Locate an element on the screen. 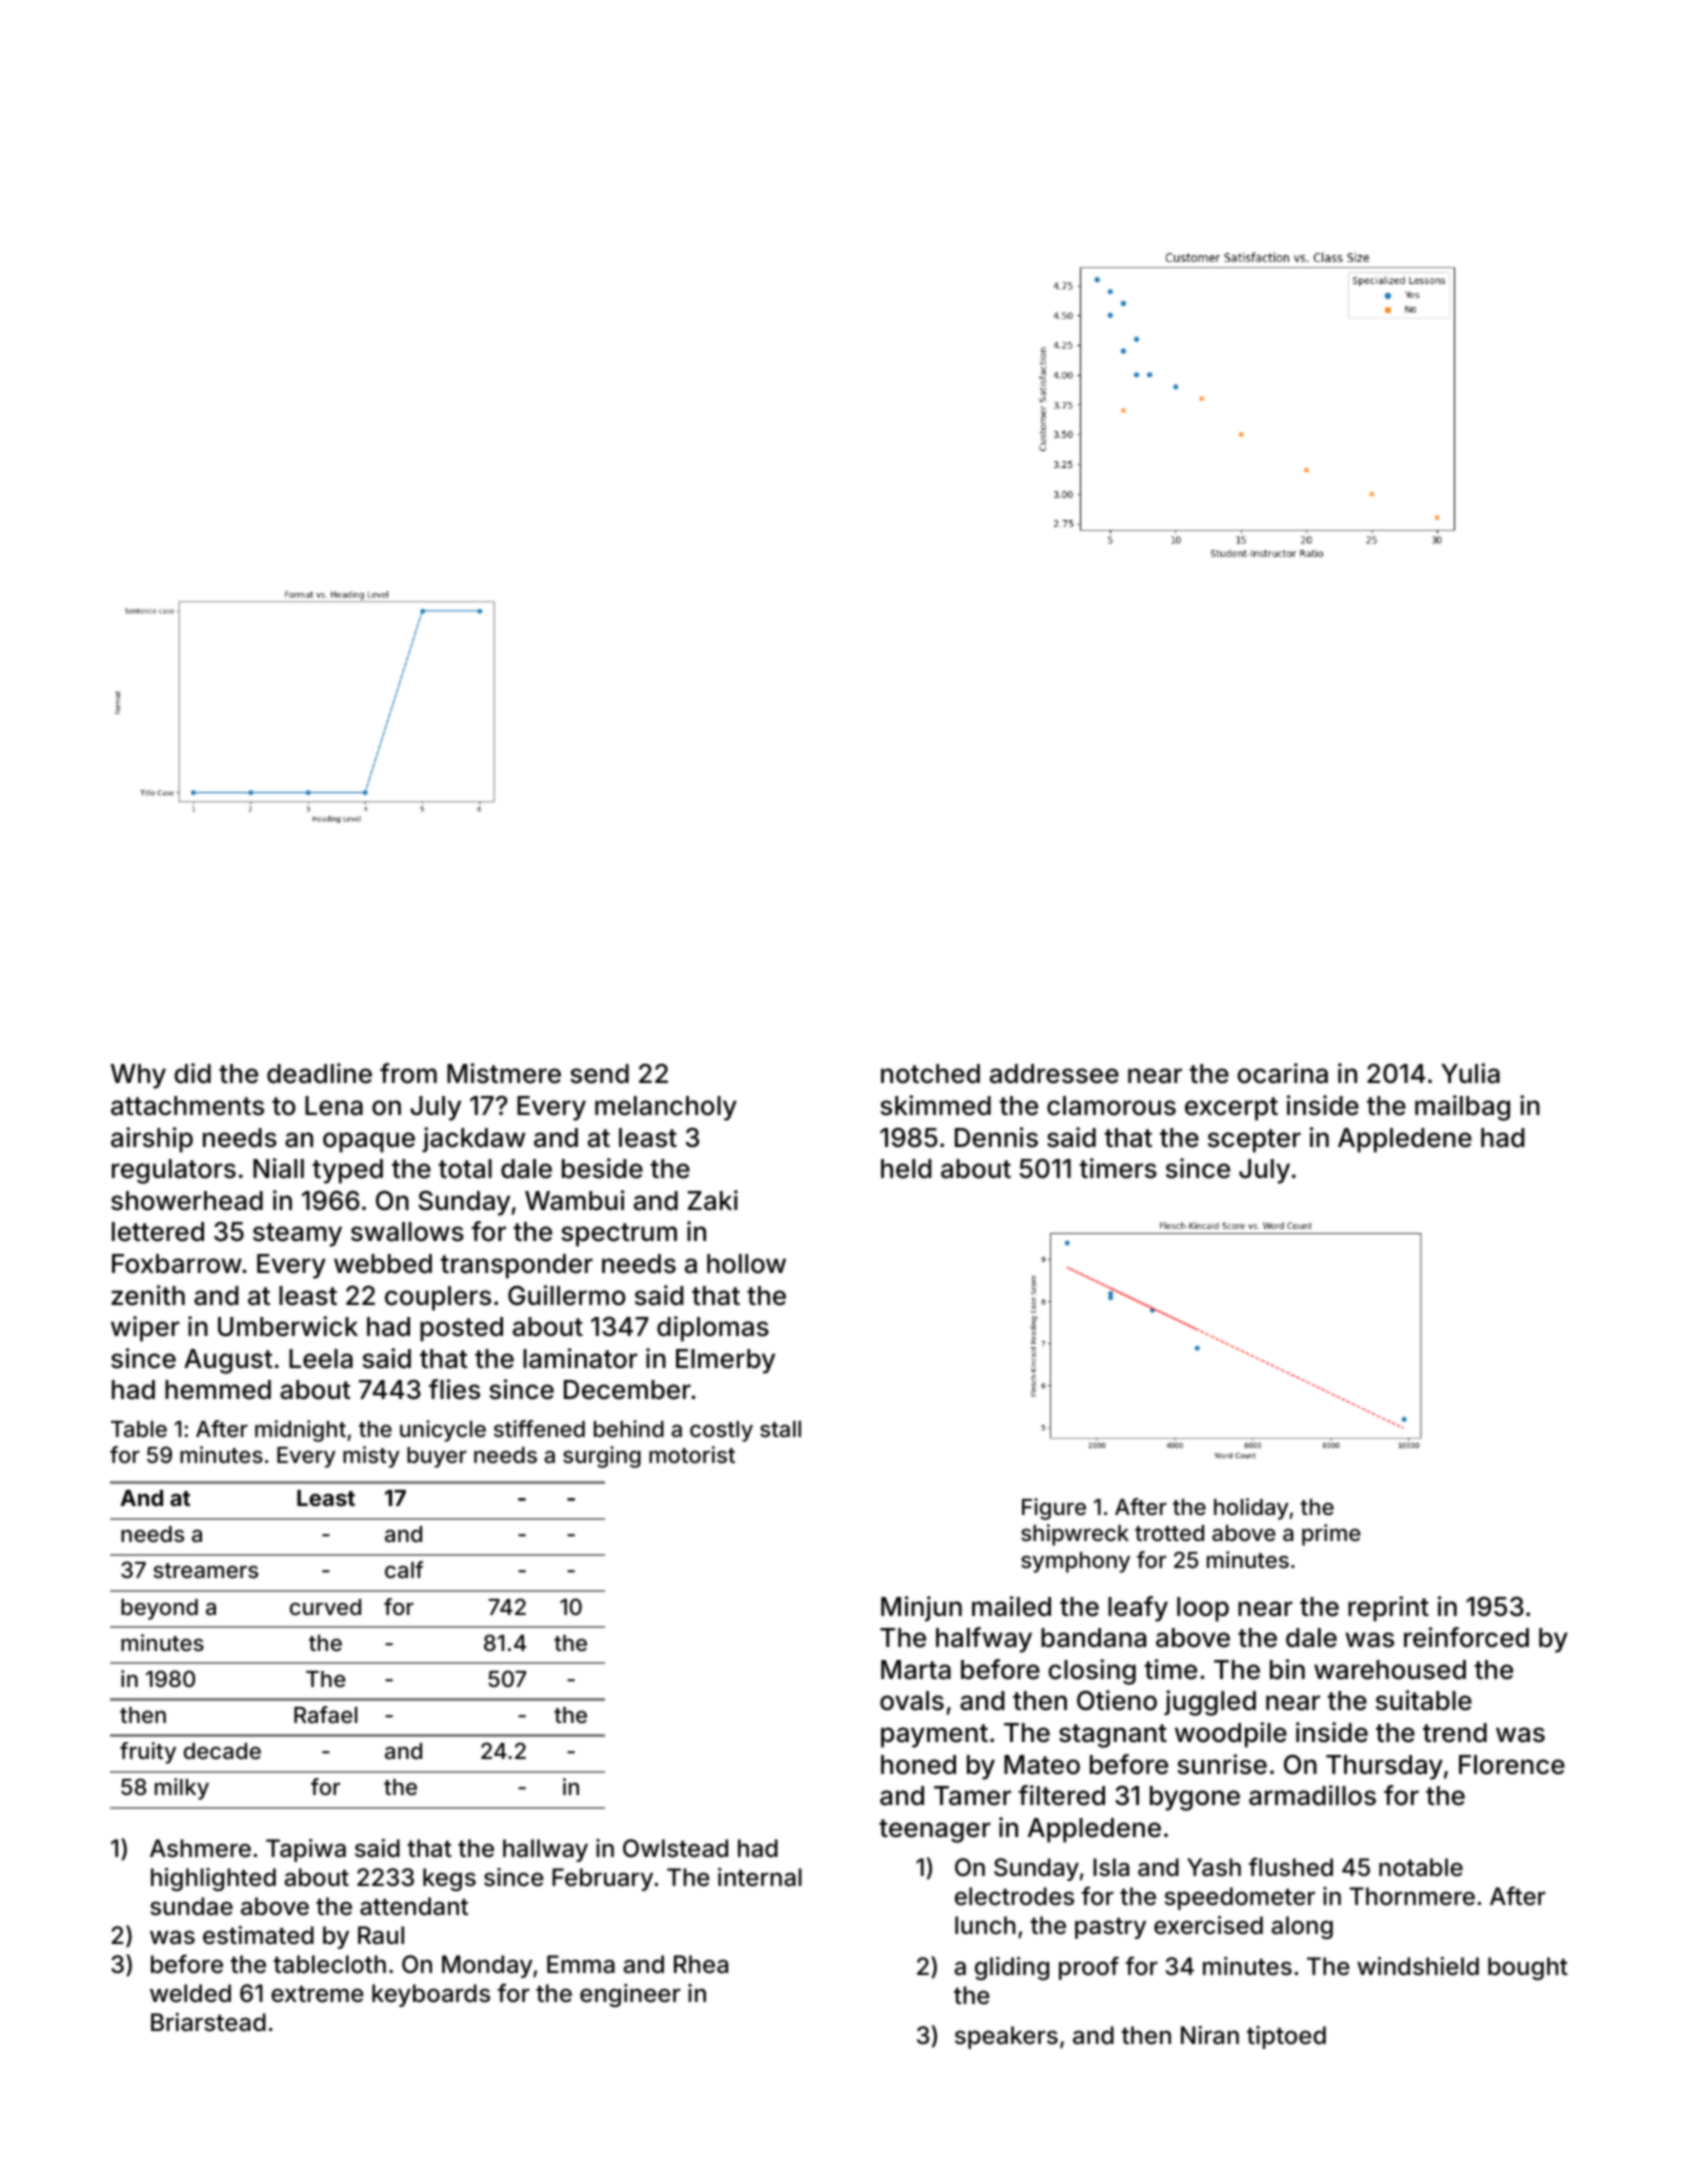 This screenshot has height=2178, width=1683. holiday is located at coordinates (1251, 1509).
